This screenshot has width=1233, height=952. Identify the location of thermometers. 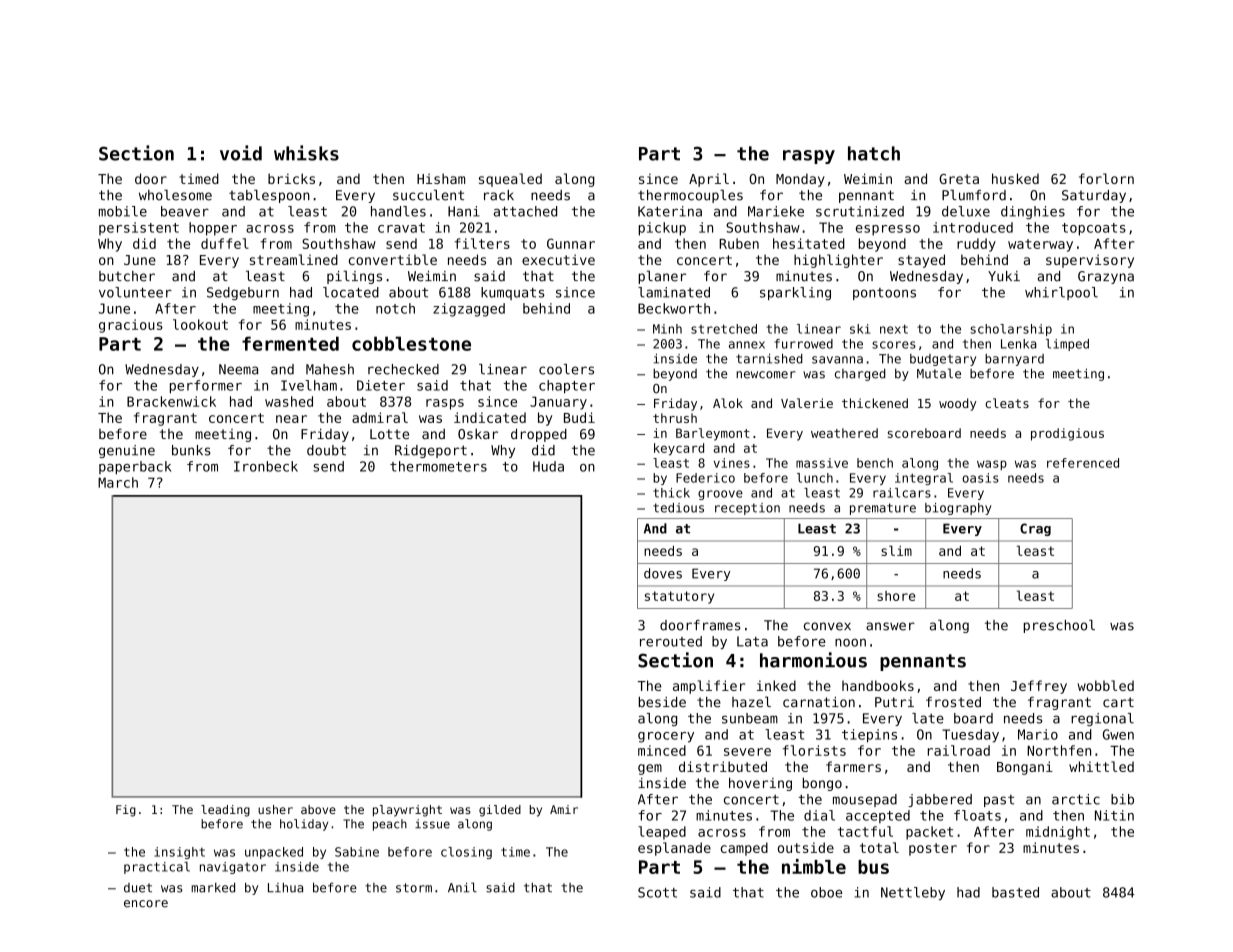
(438, 466).
